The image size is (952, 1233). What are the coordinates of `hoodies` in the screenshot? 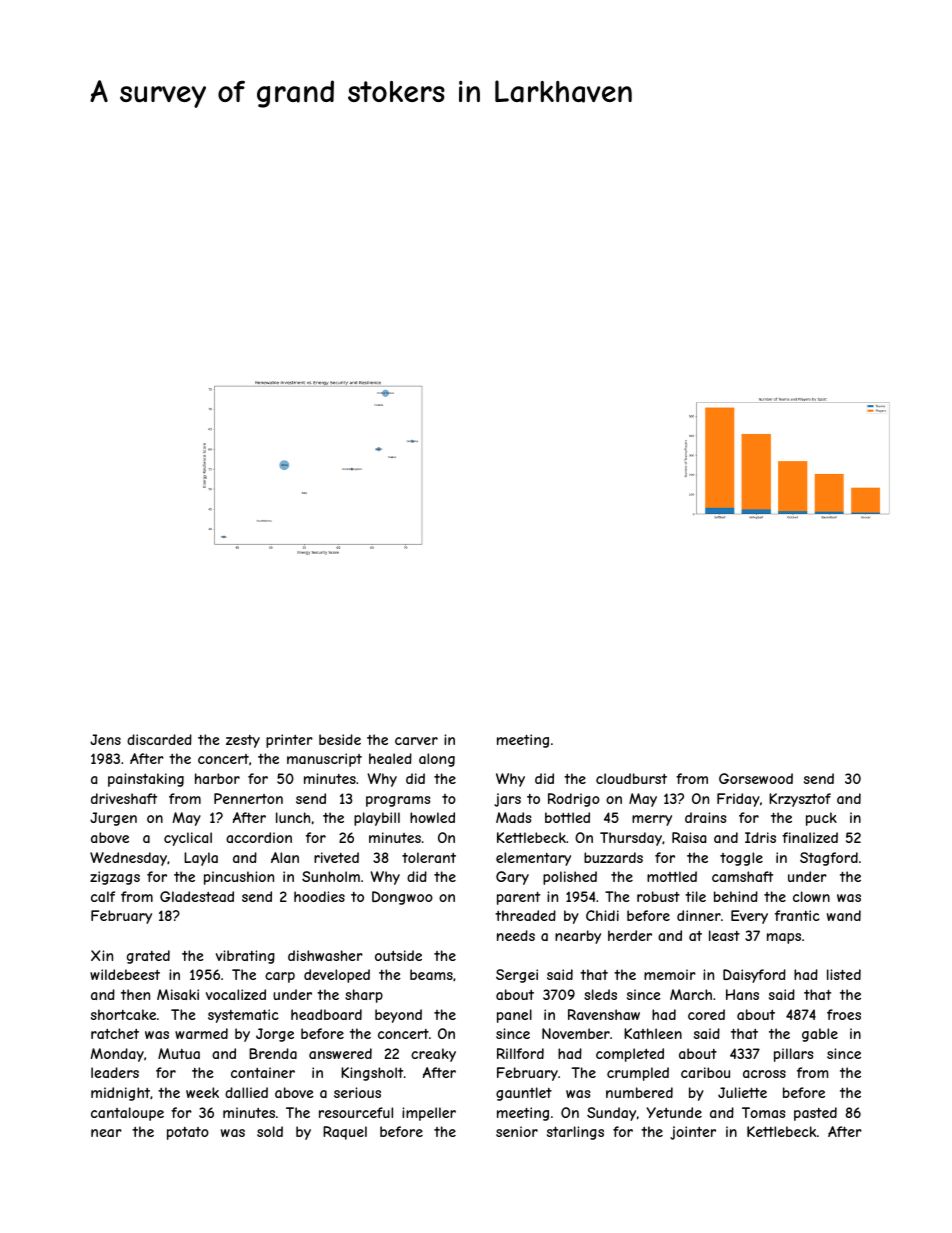 It's located at (319, 896).
